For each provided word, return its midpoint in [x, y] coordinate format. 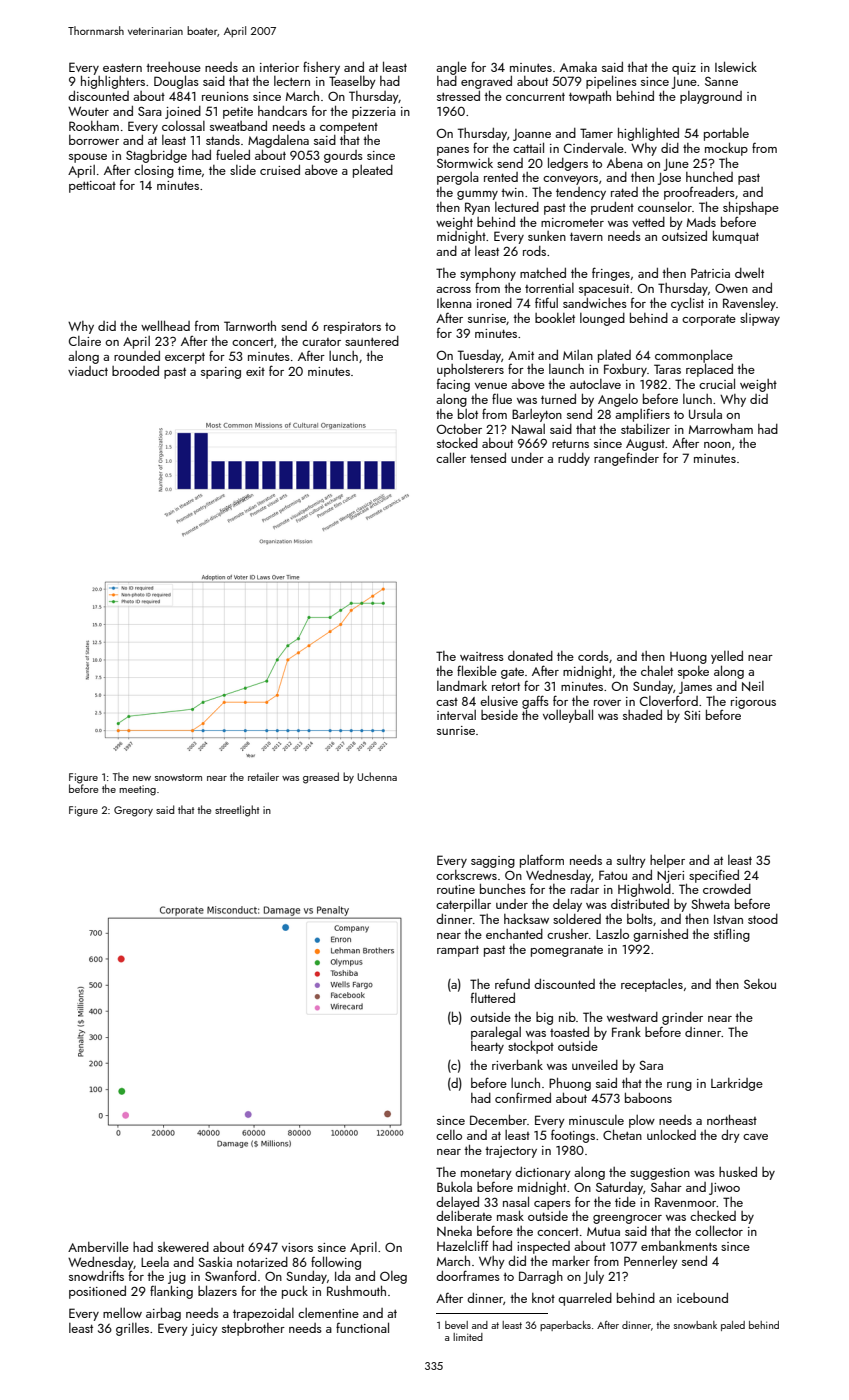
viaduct [88, 371]
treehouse [173, 67]
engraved [486, 82]
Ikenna [454, 303]
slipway [760, 319]
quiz [684, 69]
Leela [155, 1261]
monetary [486, 1174]
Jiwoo [724, 1189]
